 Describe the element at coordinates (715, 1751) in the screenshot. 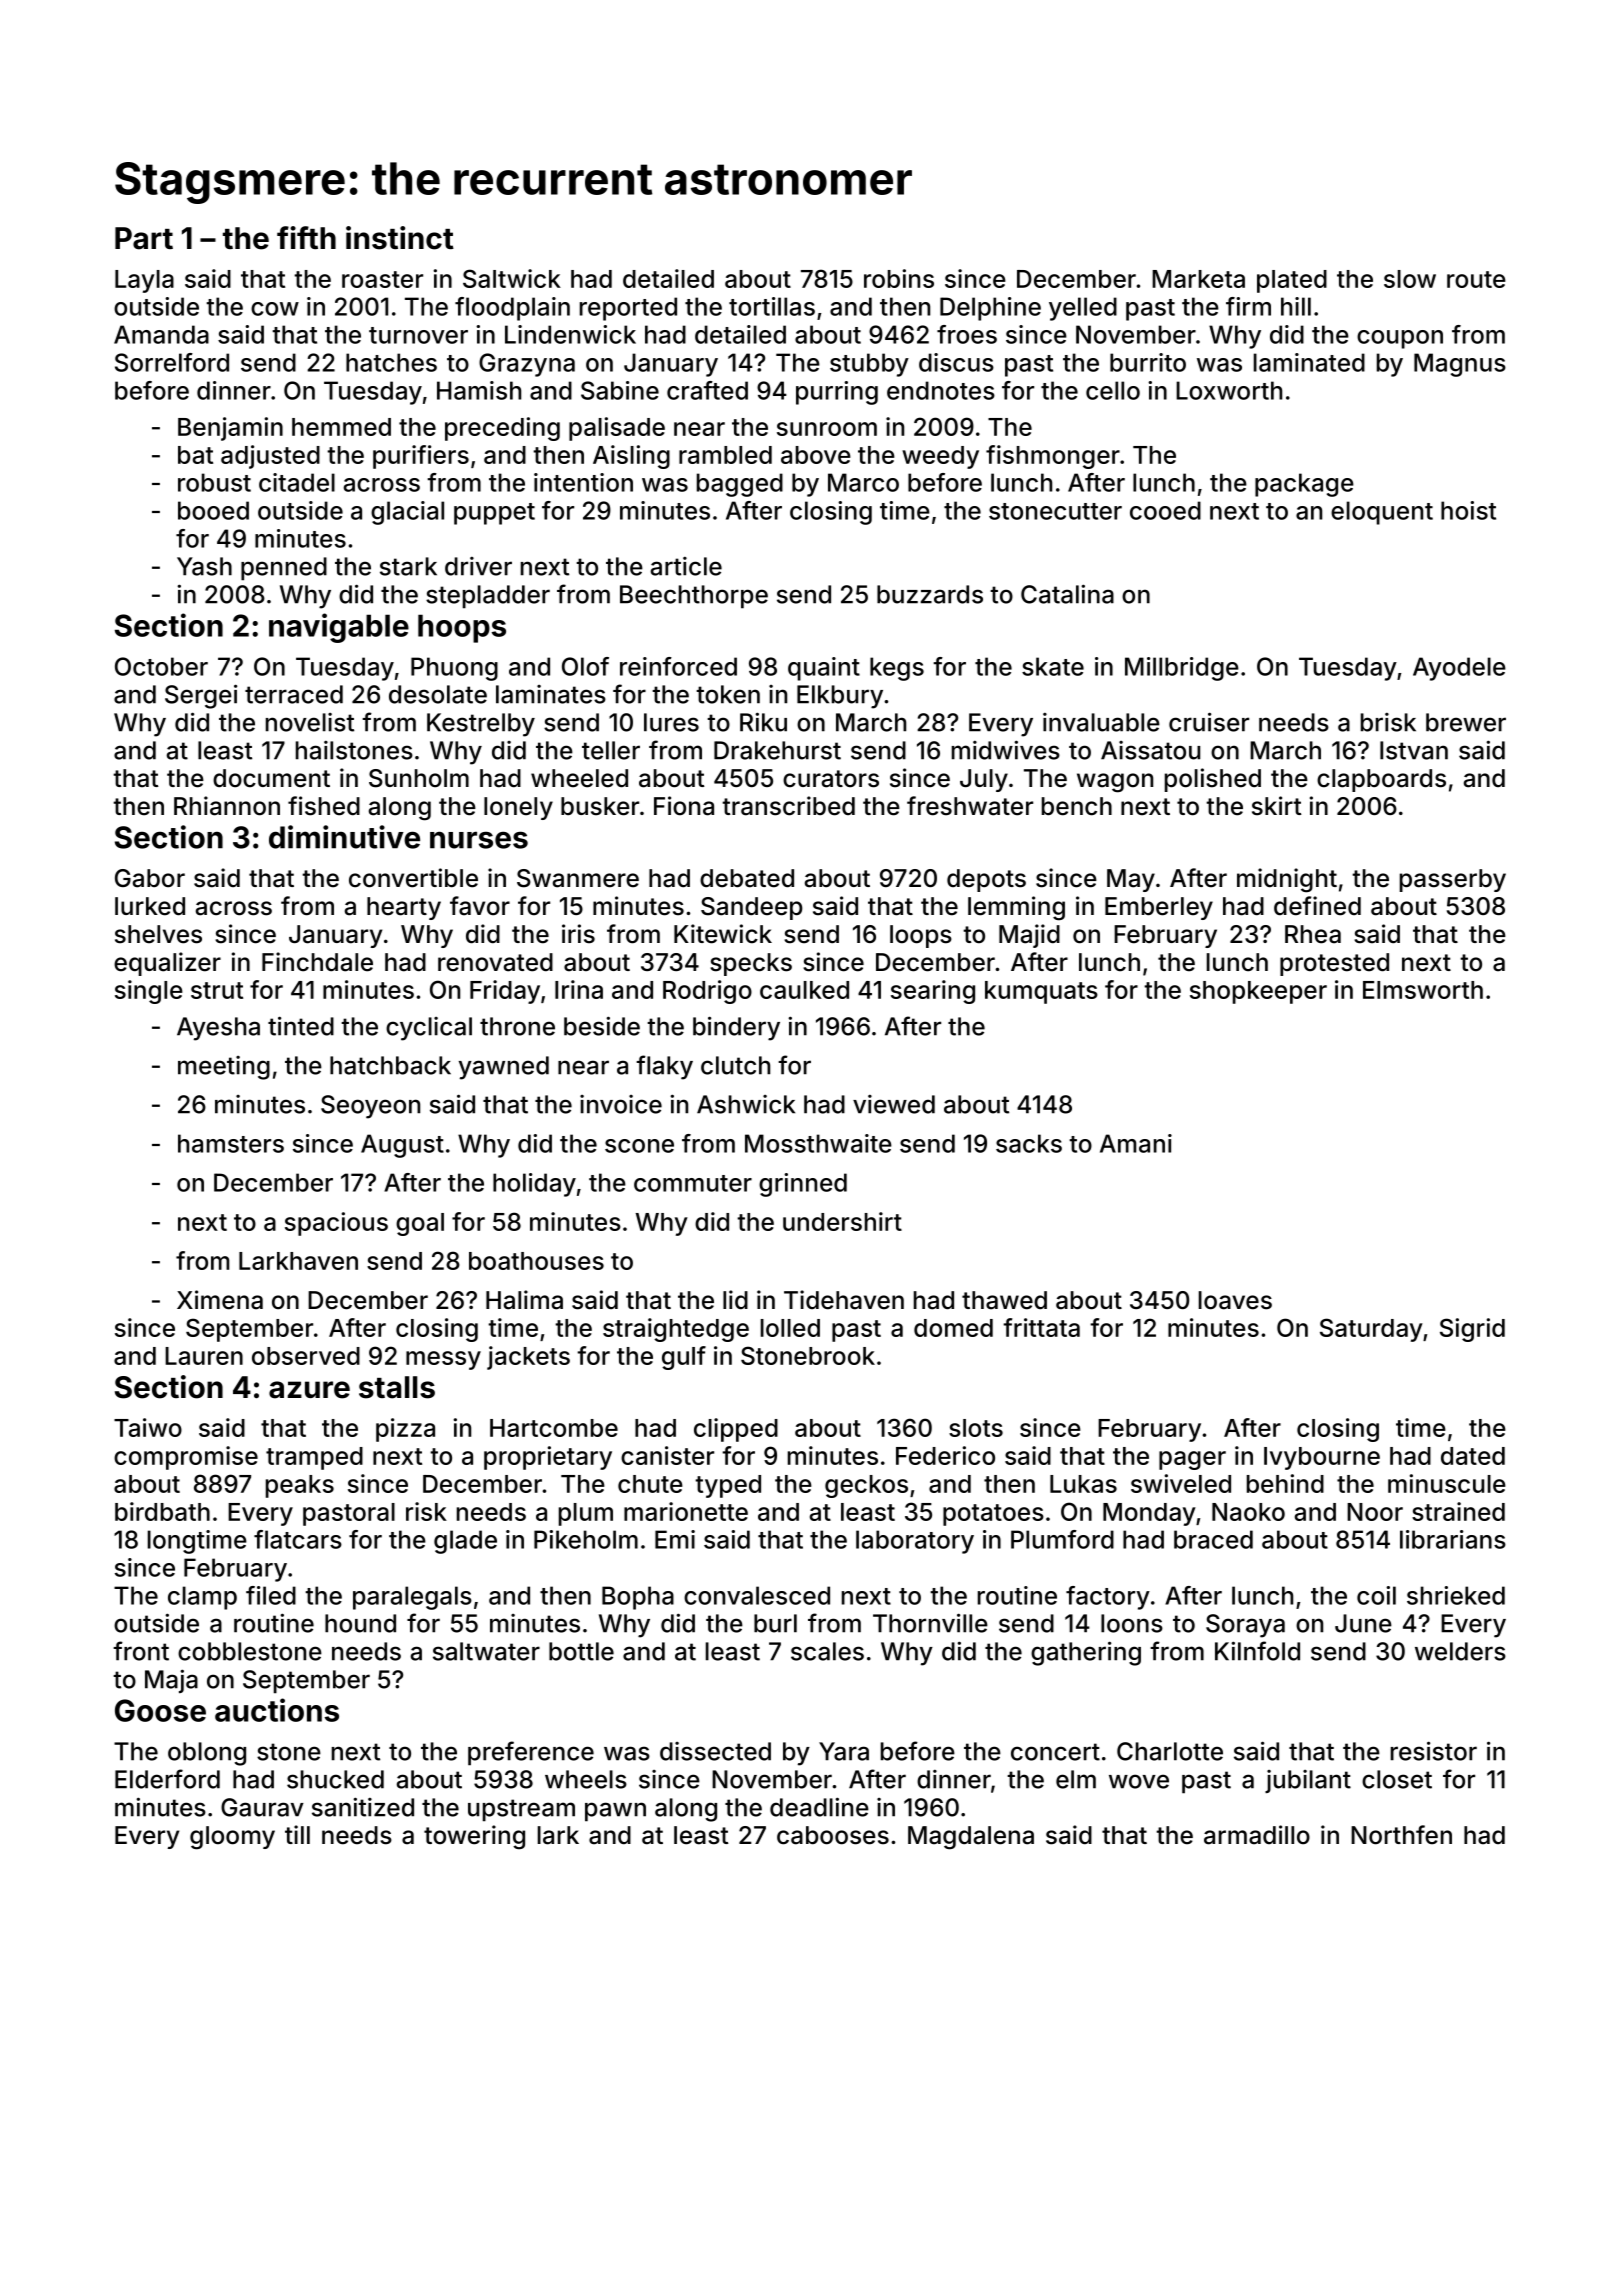

I see `dissected` at that location.
